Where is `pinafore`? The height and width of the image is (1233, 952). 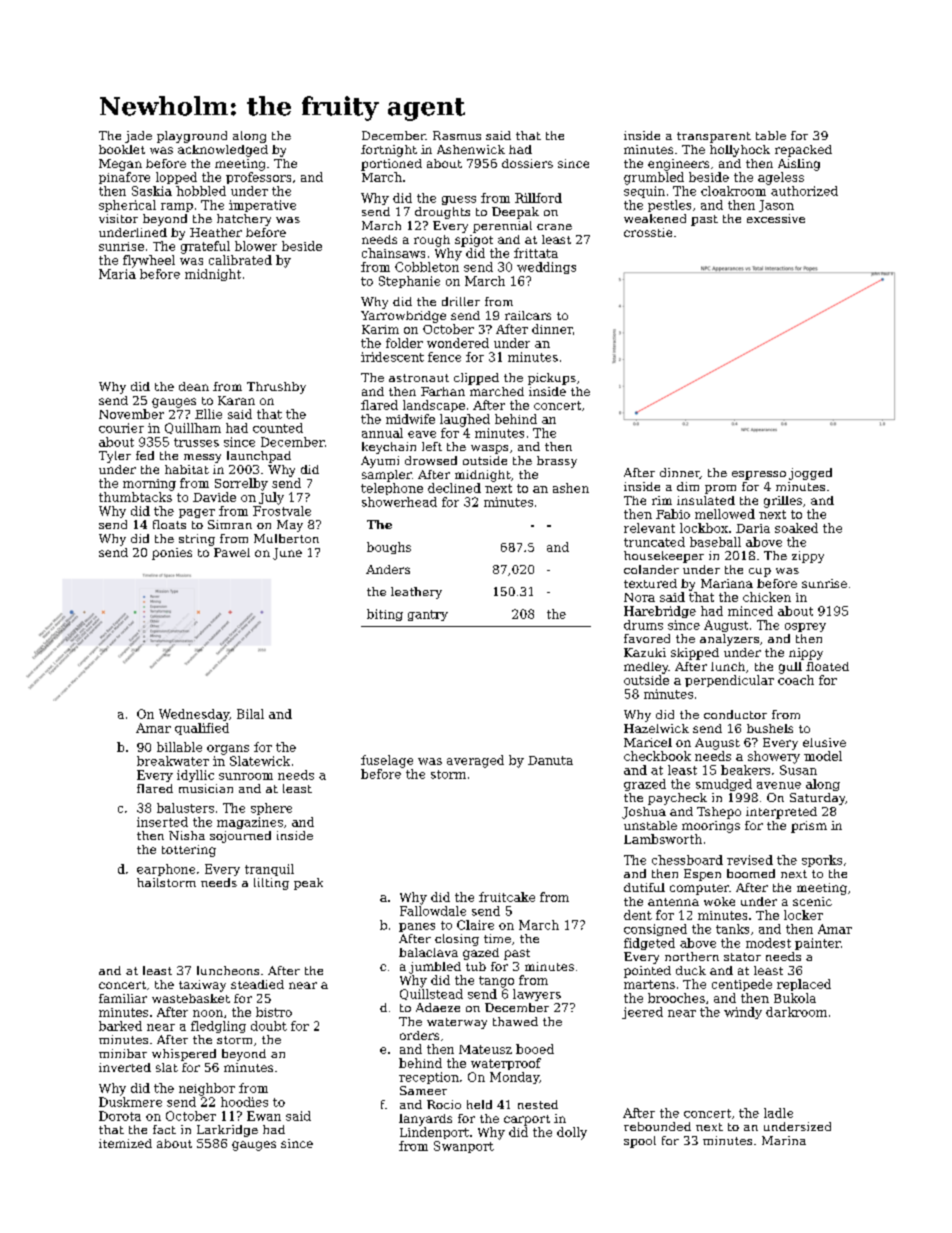 pinafore is located at coordinates (124, 178).
